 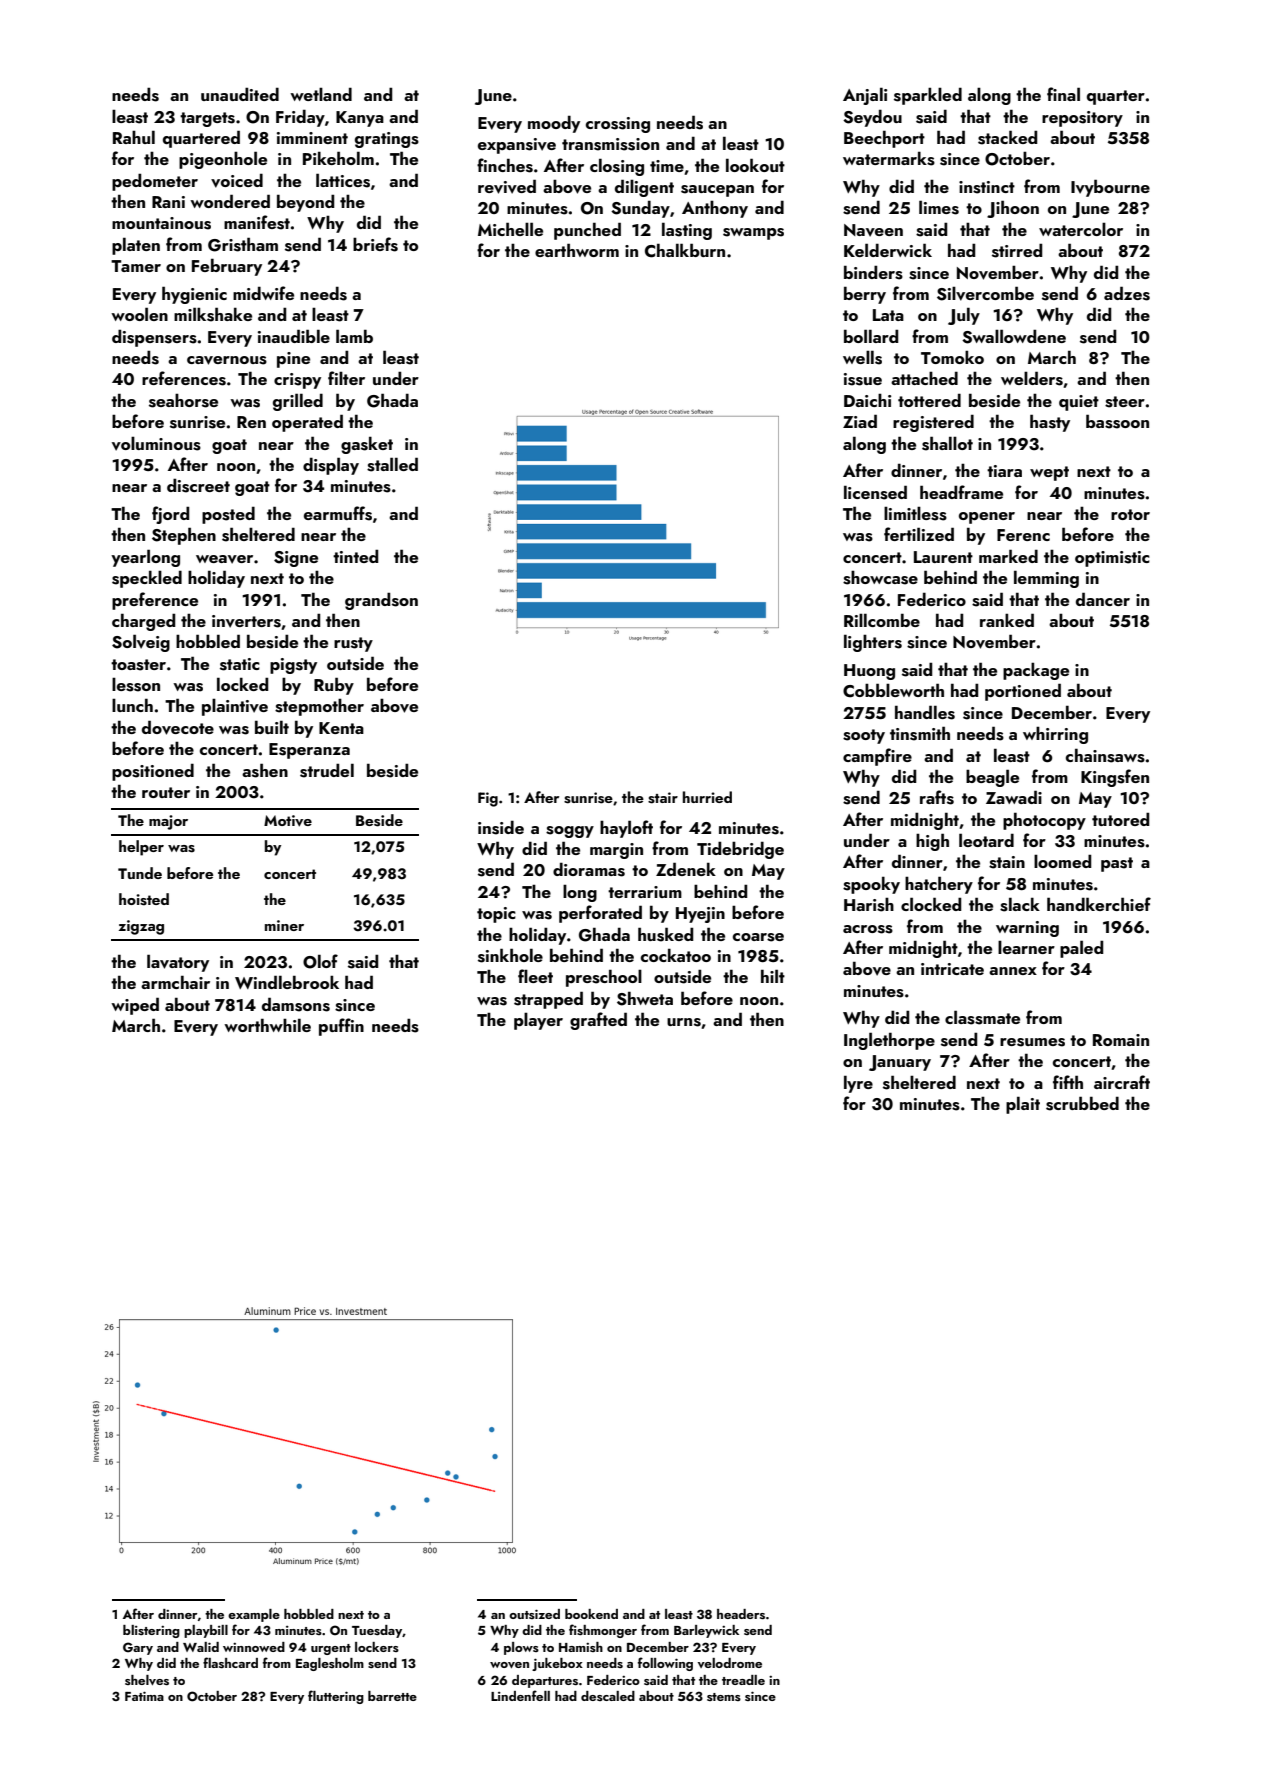 What do you see at coordinates (982, 1017) in the image?
I see `classmate` at bounding box center [982, 1017].
